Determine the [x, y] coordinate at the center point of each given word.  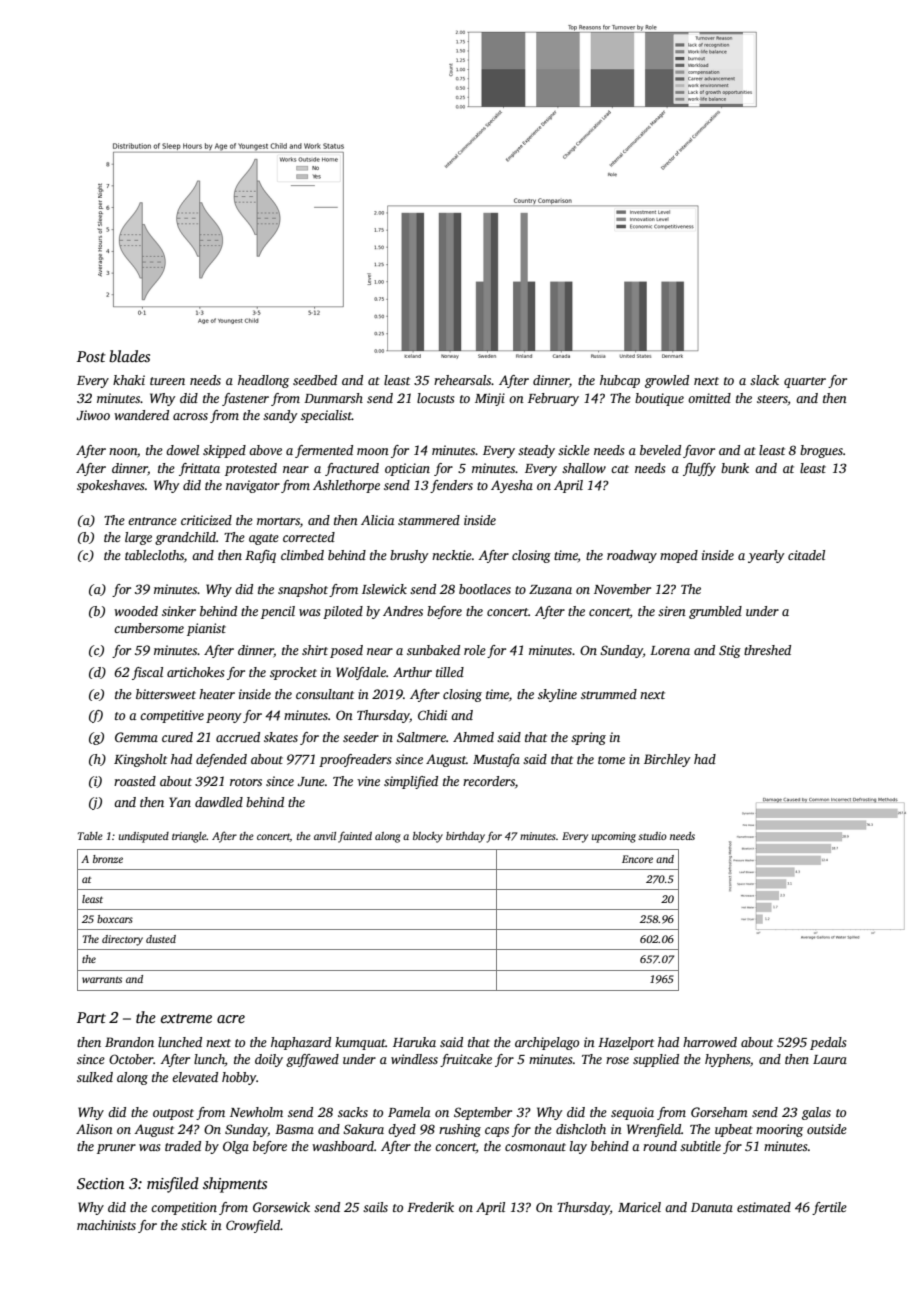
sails [375, 1207]
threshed [767, 650]
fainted [355, 837]
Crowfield [253, 1226]
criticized [206, 520]
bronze [108, 859]
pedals [828, 1043]
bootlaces [485, 589]
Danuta [712, 1207]
